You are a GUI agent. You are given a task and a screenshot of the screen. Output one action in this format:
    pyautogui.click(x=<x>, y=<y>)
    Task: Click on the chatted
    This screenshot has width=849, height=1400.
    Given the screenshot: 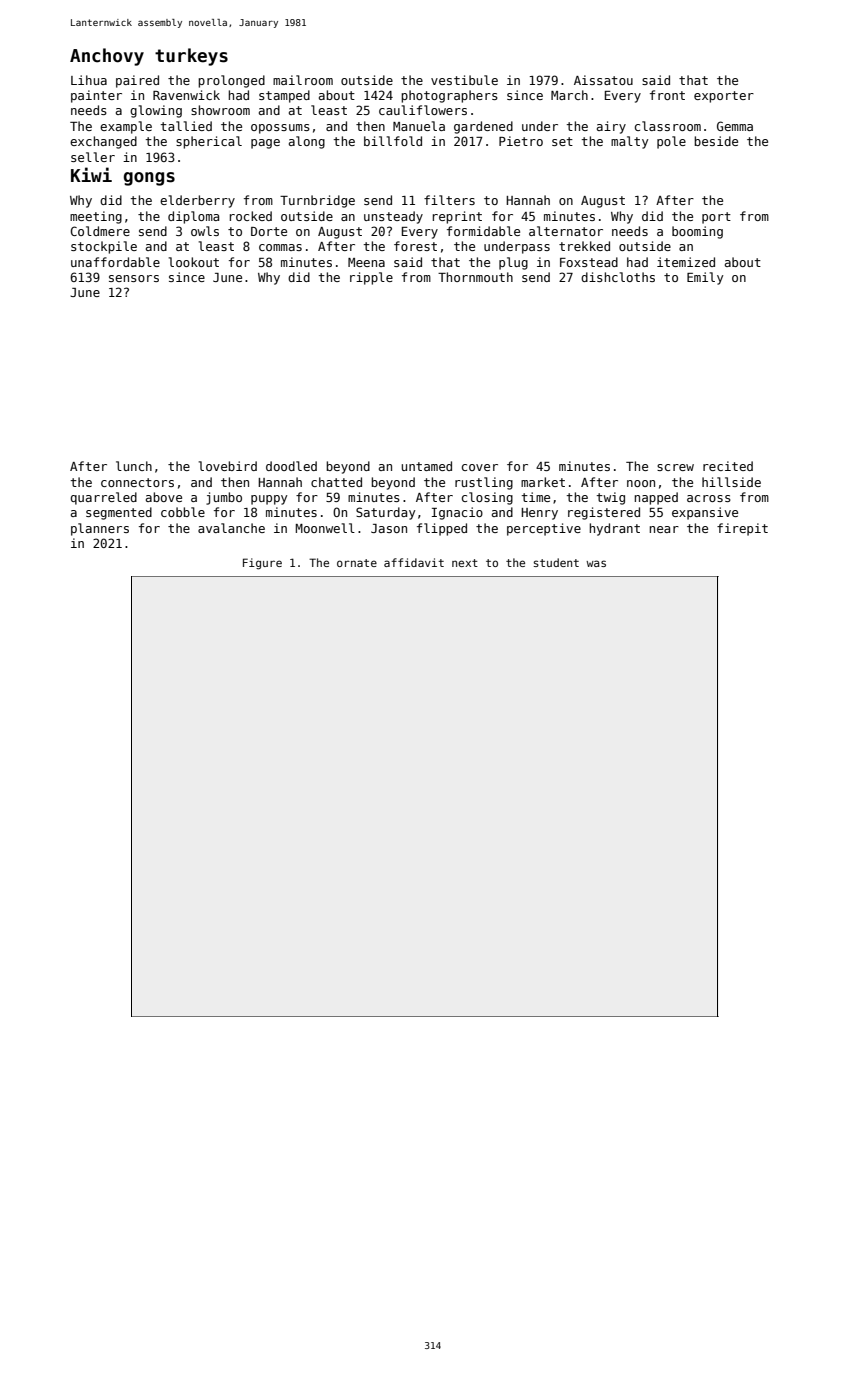 What is the action you would take?
    pyautogui.click(x=336, y=482)
